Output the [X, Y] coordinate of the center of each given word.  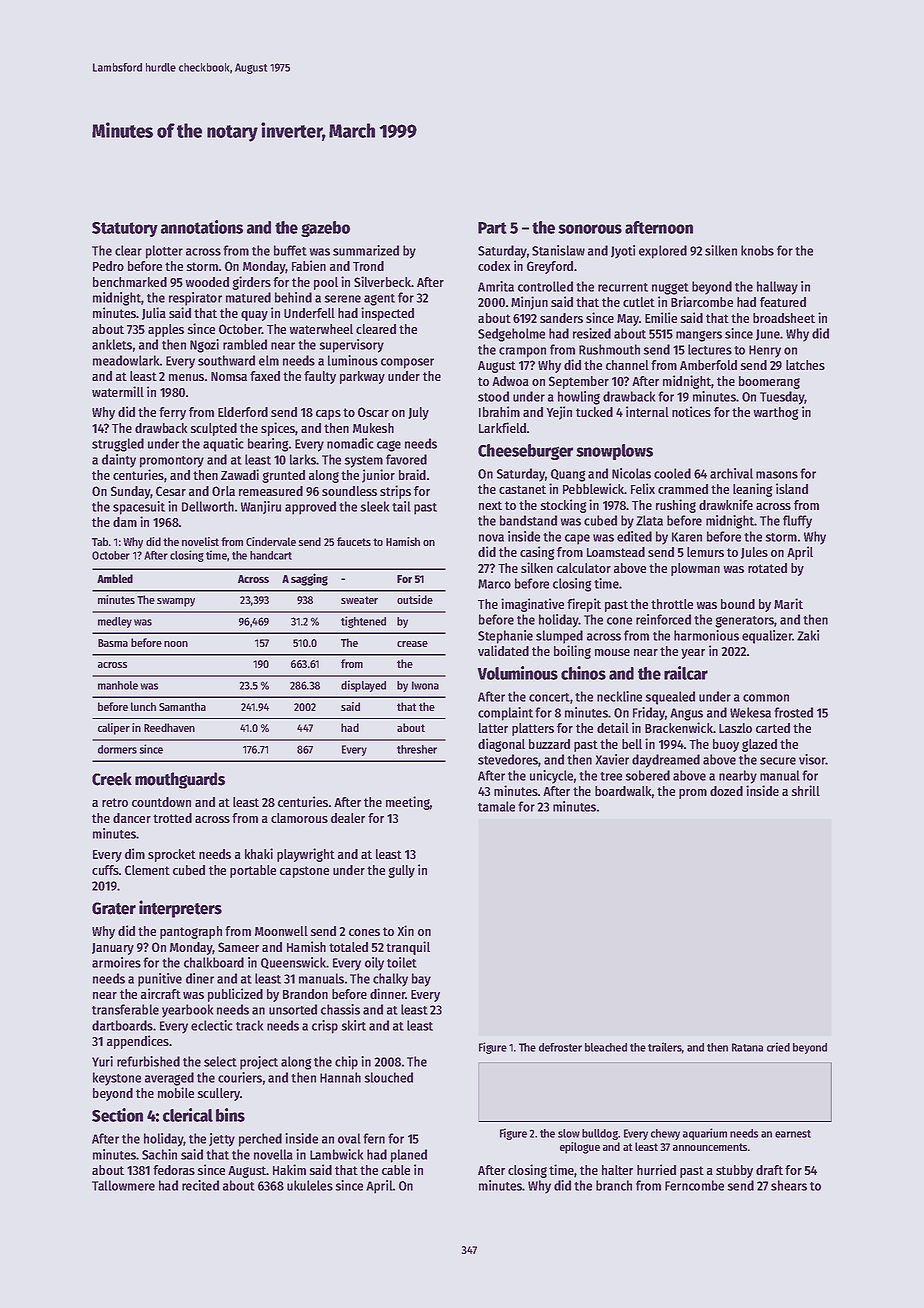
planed [409, 1156]
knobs [757, 250]
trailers [665, 1047]
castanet [522, 489]
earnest [793, 1134]
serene [343, 299]
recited [200, 1185]
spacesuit [139, 508]
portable [253, 871]
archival [731, 473]
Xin [406, 930]
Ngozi [204, 346]
